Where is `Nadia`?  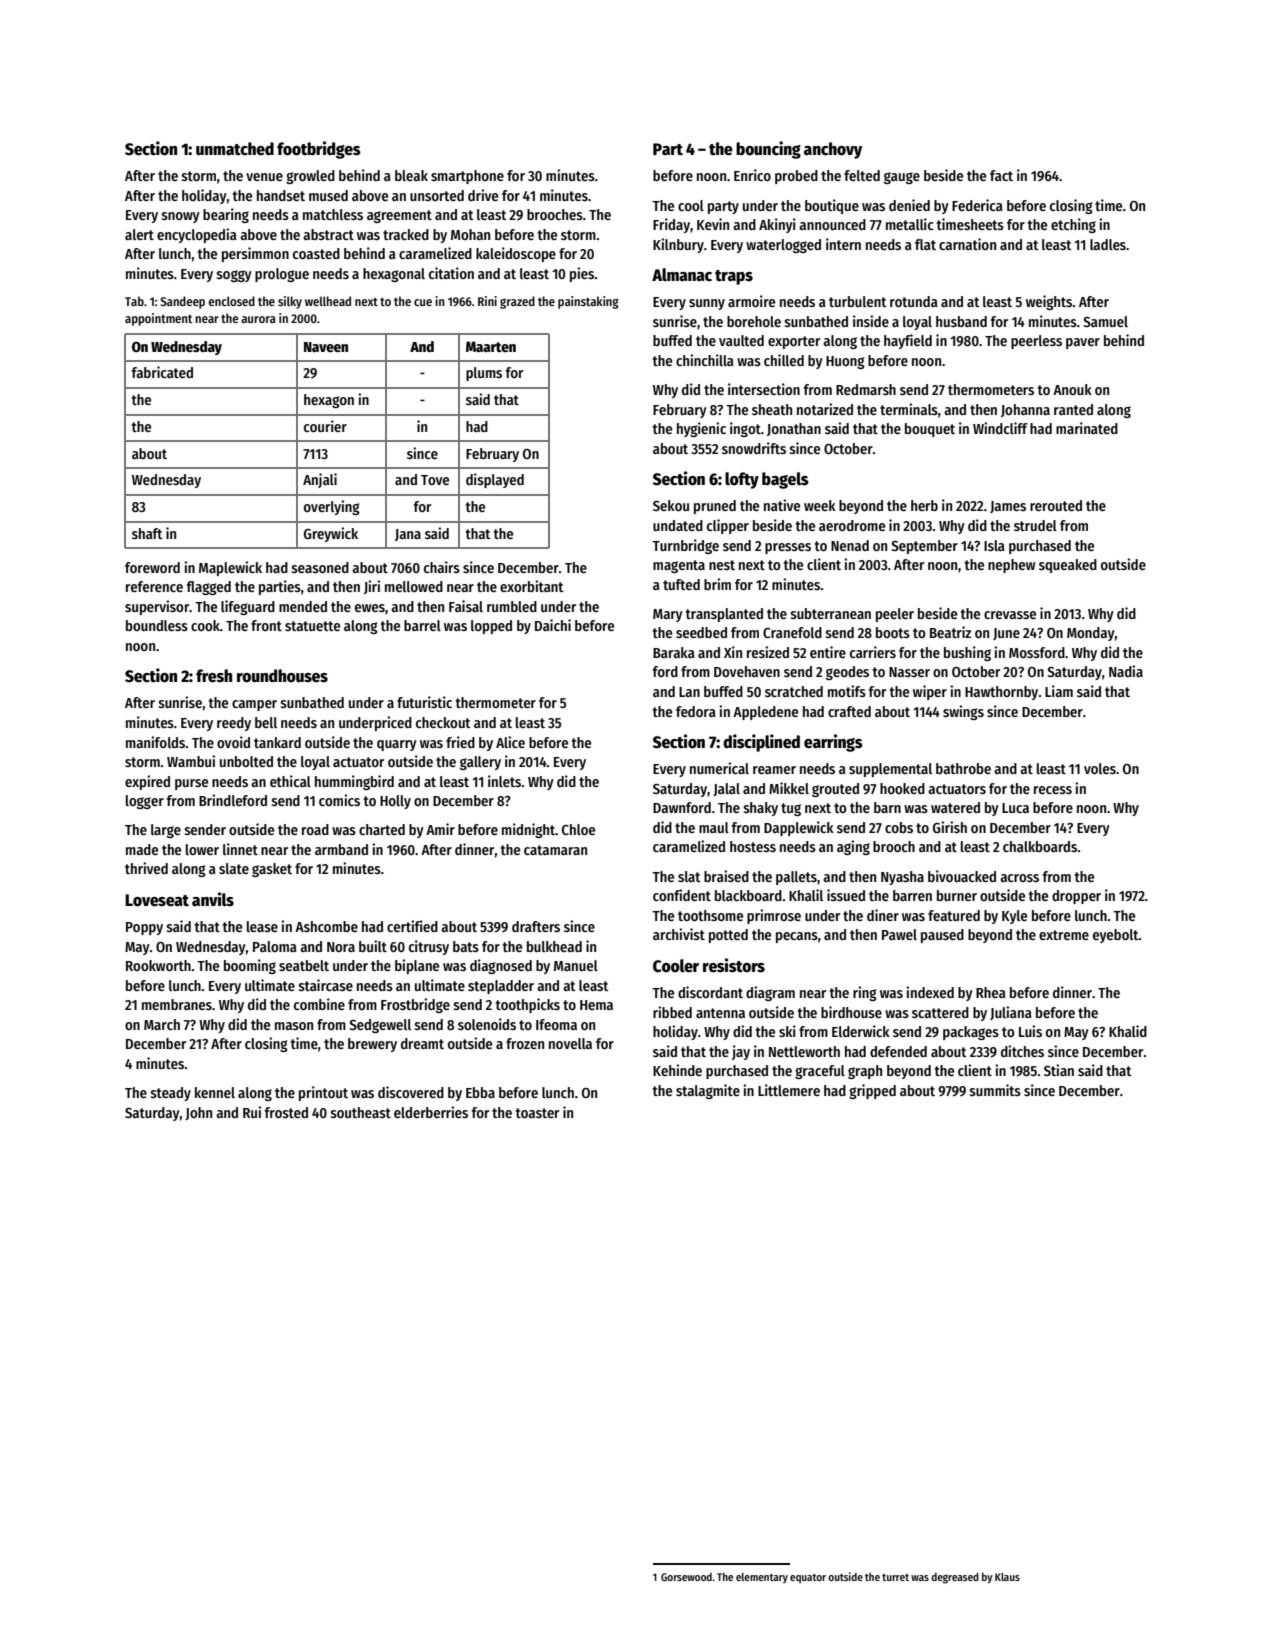 Nadia is located at coordinates (1126, 671).
